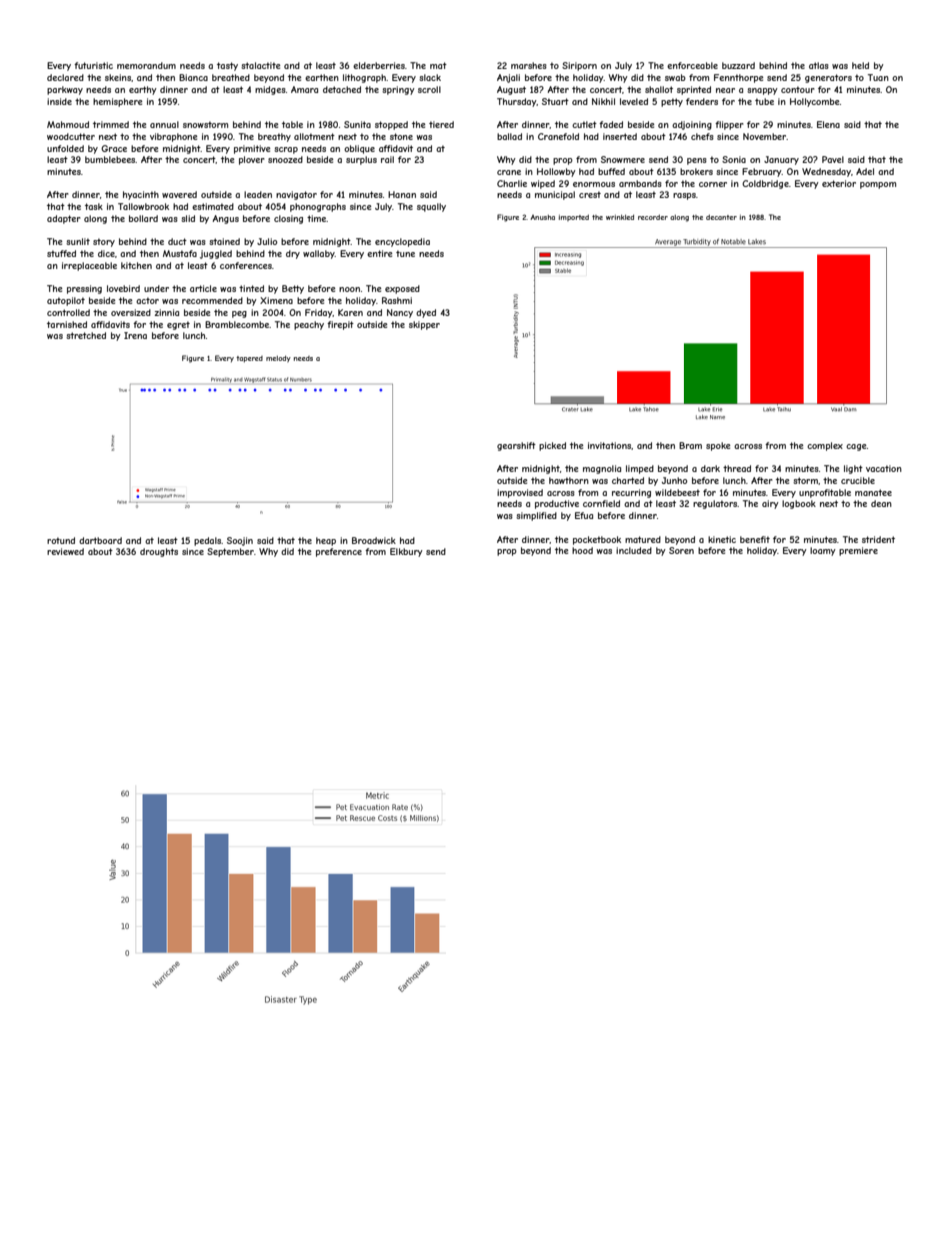  What do you see at coordinates (159, 552) in the screenshot?
I see `droughts` at bounding box center [159, 552].
